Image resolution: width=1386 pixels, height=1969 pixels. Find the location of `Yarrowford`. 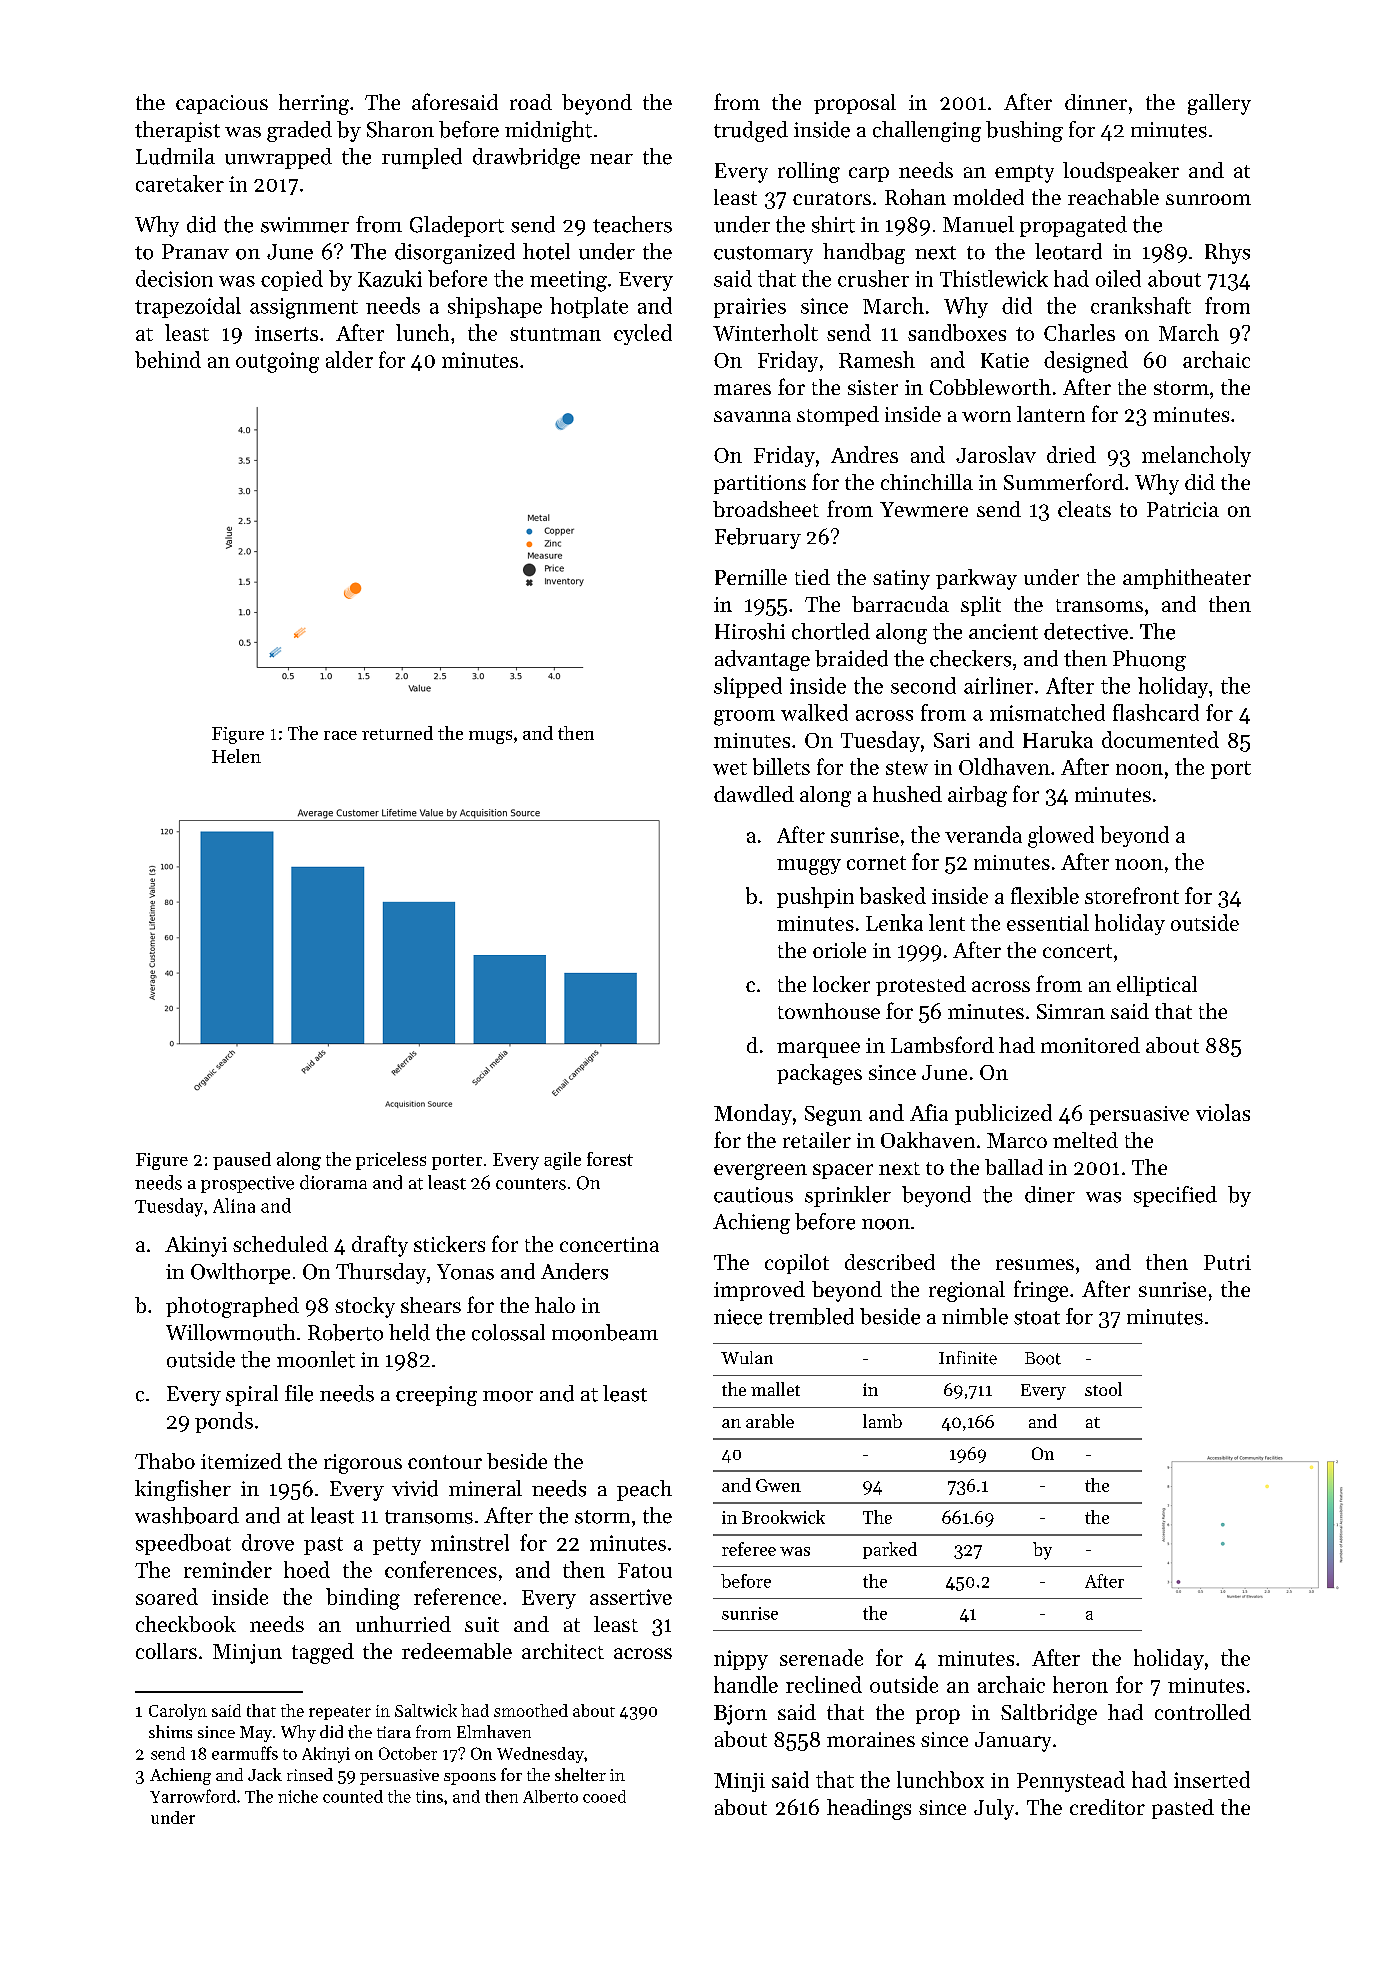

Yarrowford is located at coordinates (193, 1796).
